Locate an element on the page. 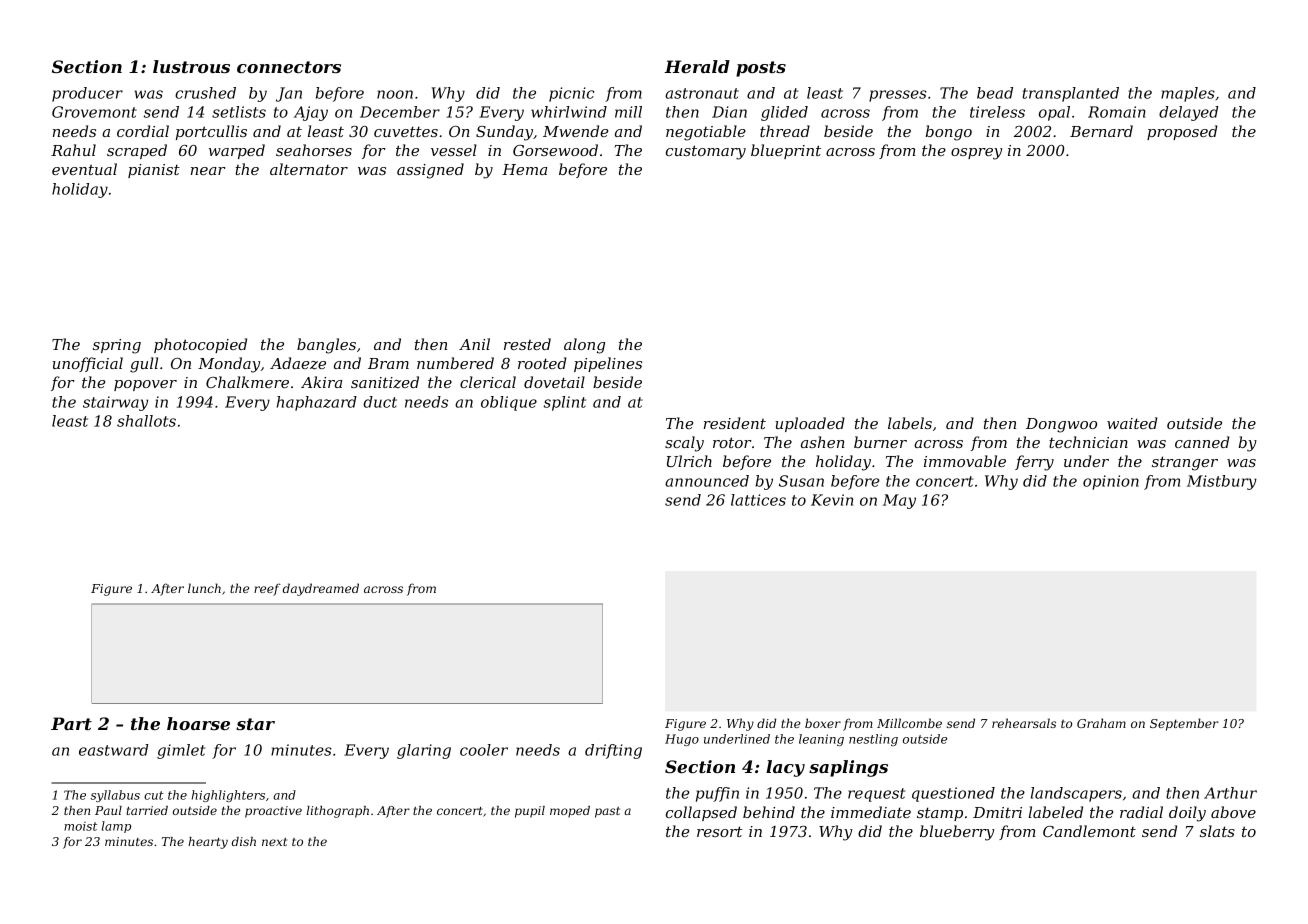 The image size is (1308, 924). osprey is located at coordinates (976, 154).
